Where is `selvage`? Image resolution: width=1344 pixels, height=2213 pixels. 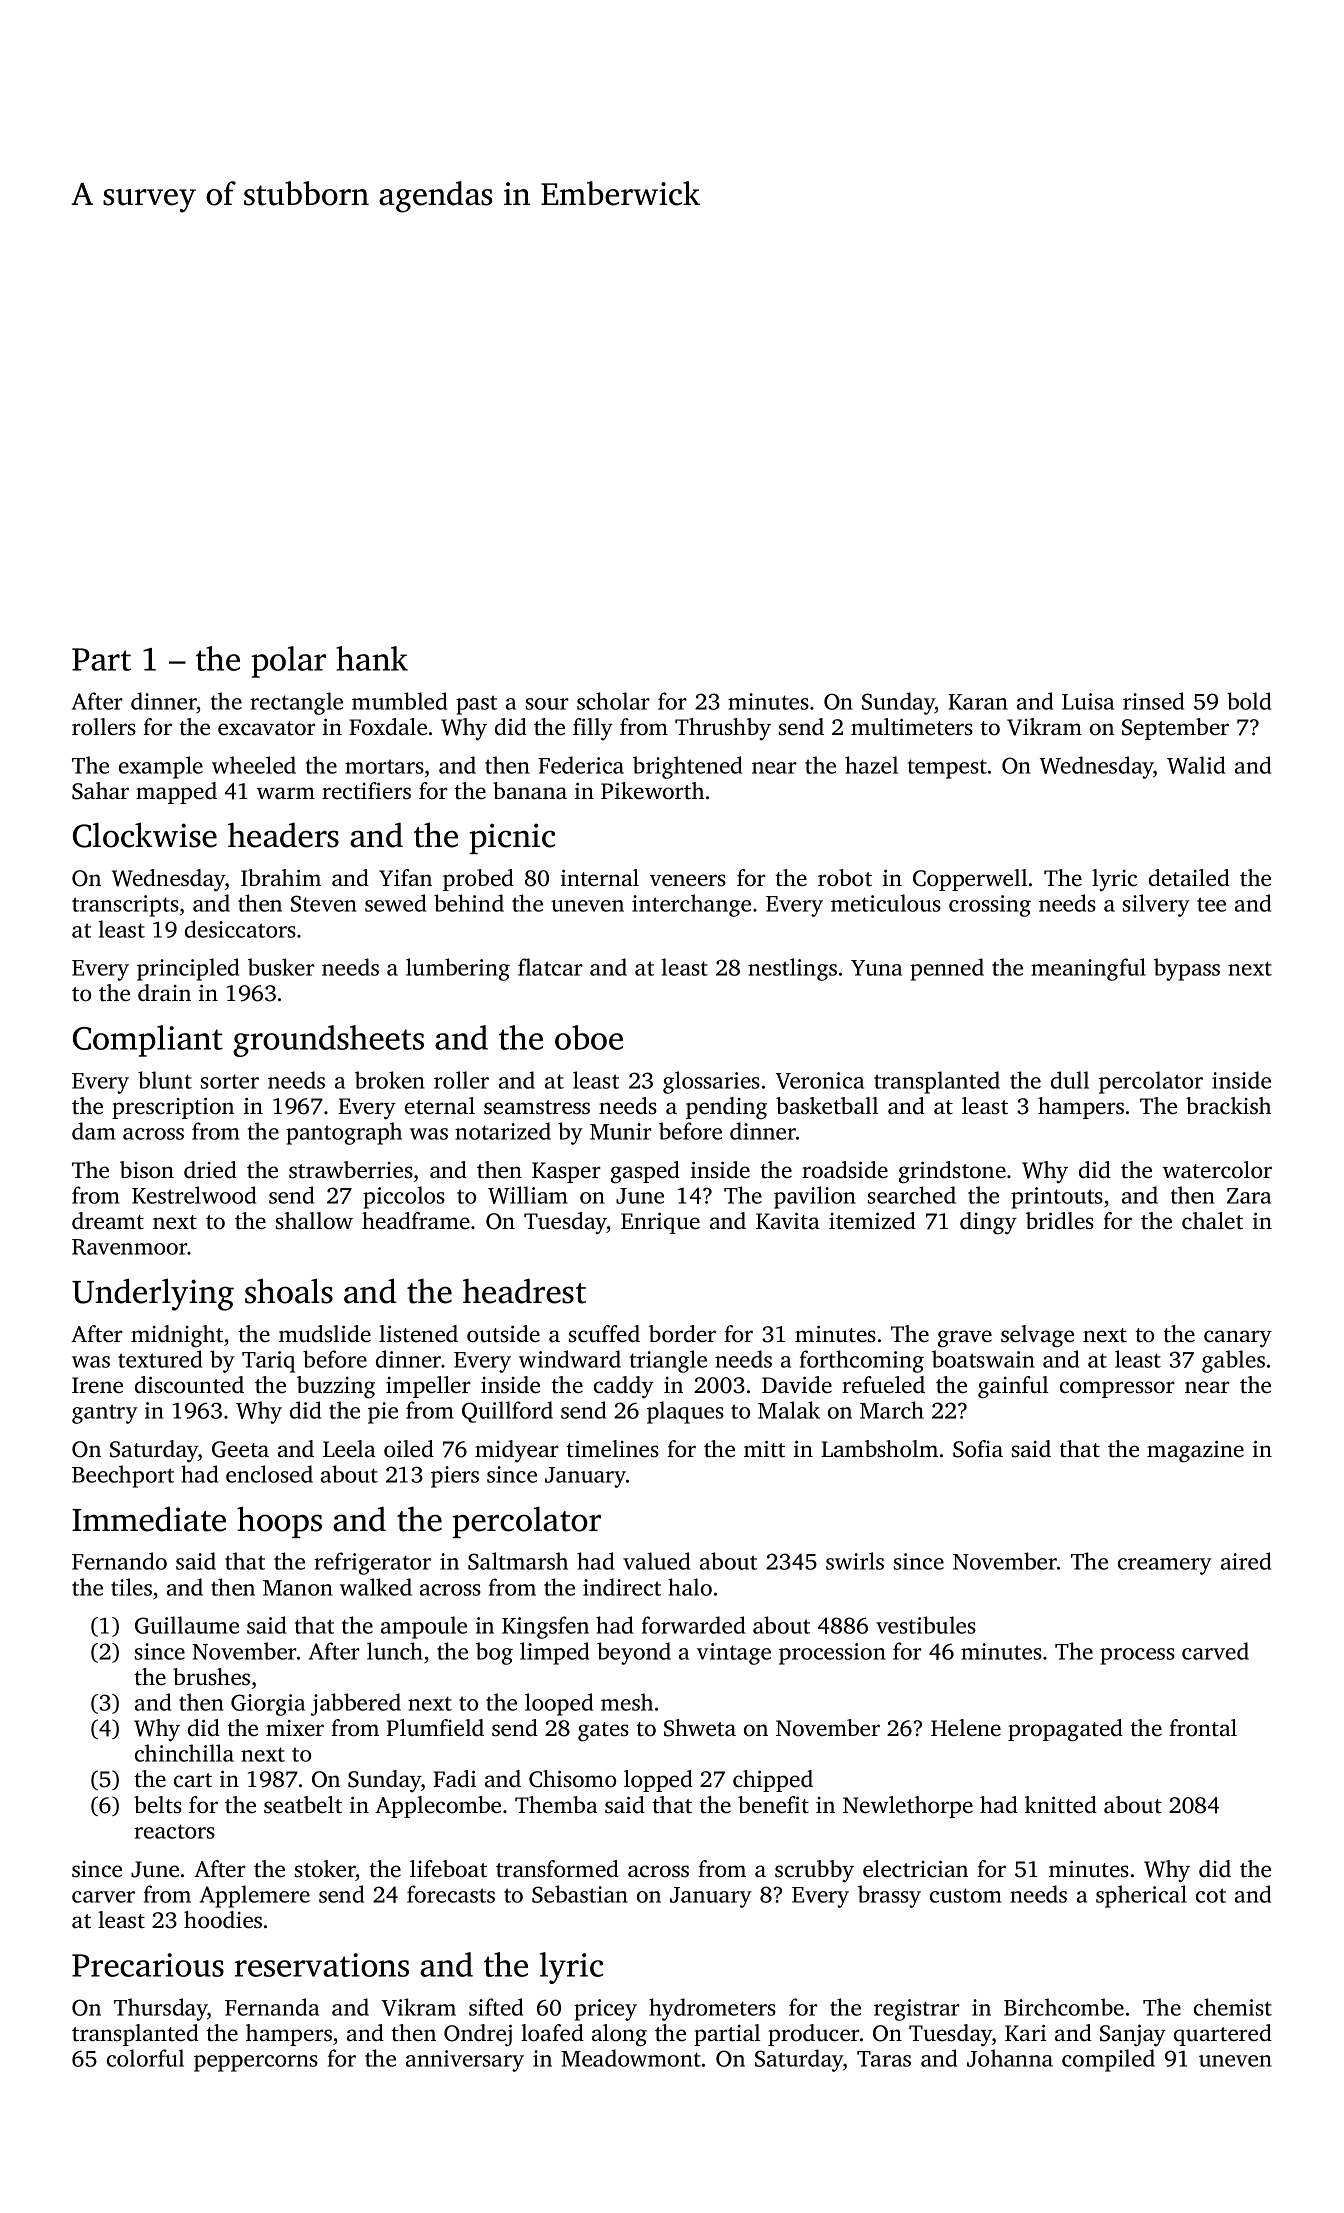 selvage is located at coordinates (1037, 1336).
